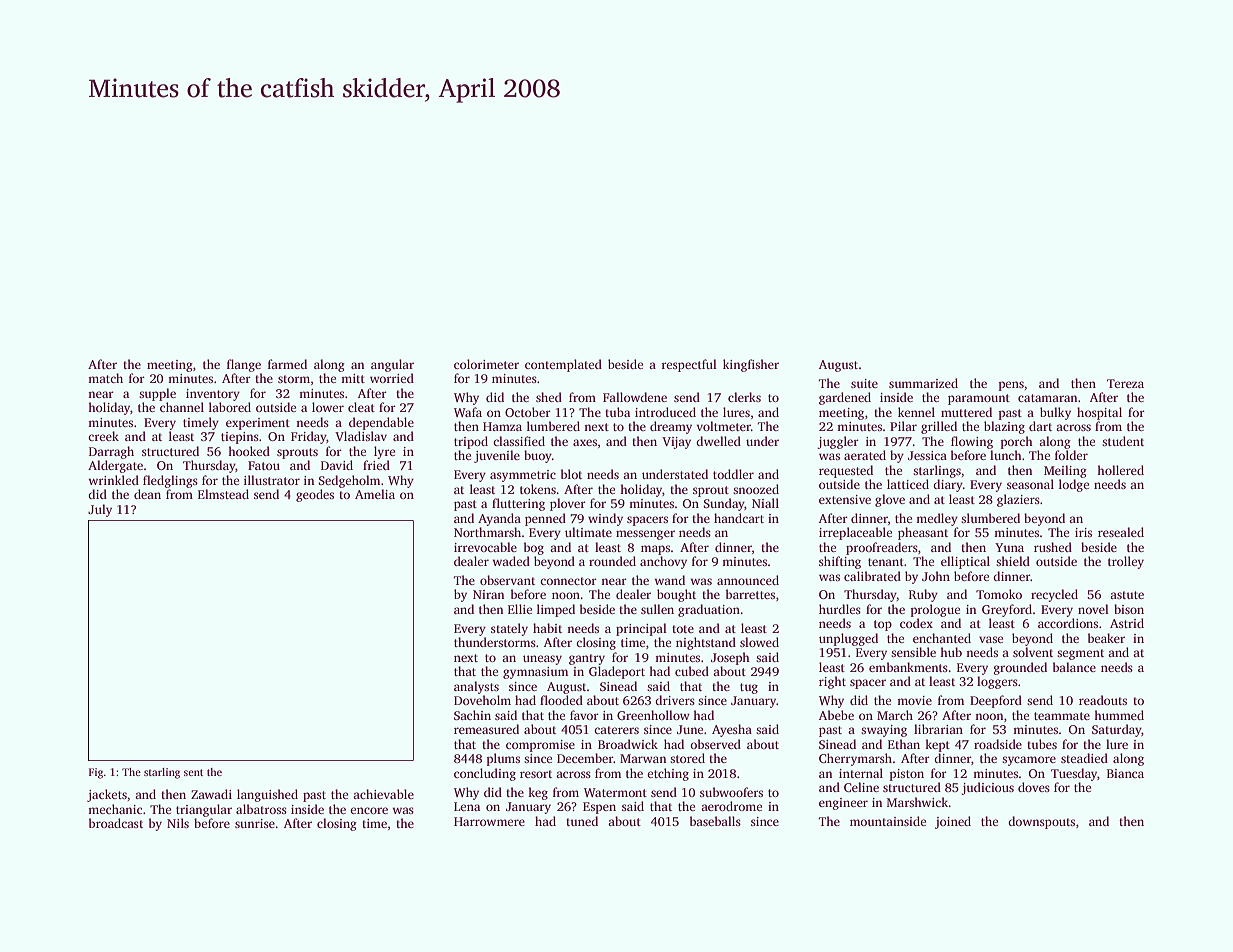 This document has height=952, width=1233. I want to click on tripod, so click(471, 442).
